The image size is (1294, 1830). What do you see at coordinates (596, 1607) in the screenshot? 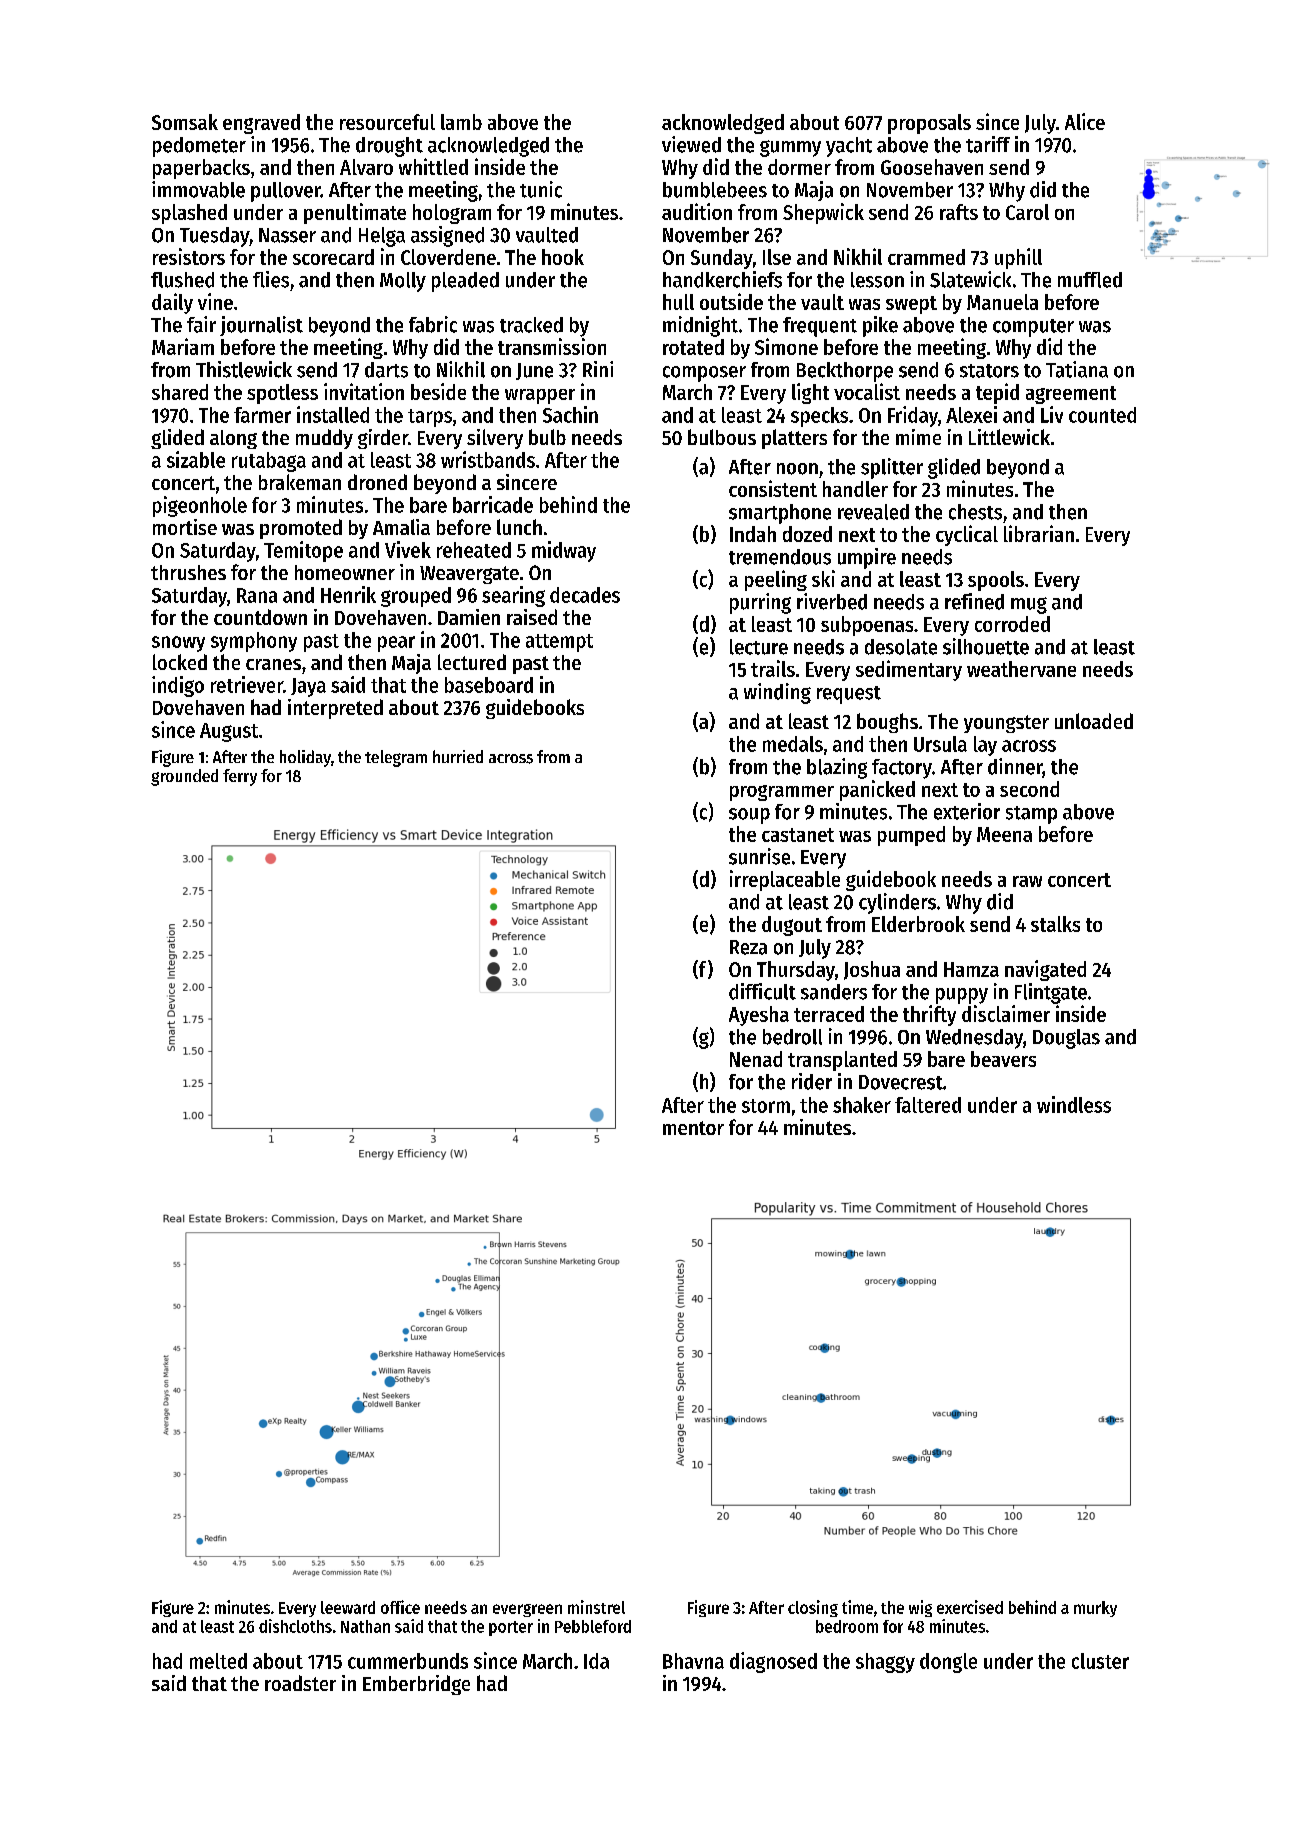
I see `minstrel` at bounding box center [596, 1607].
